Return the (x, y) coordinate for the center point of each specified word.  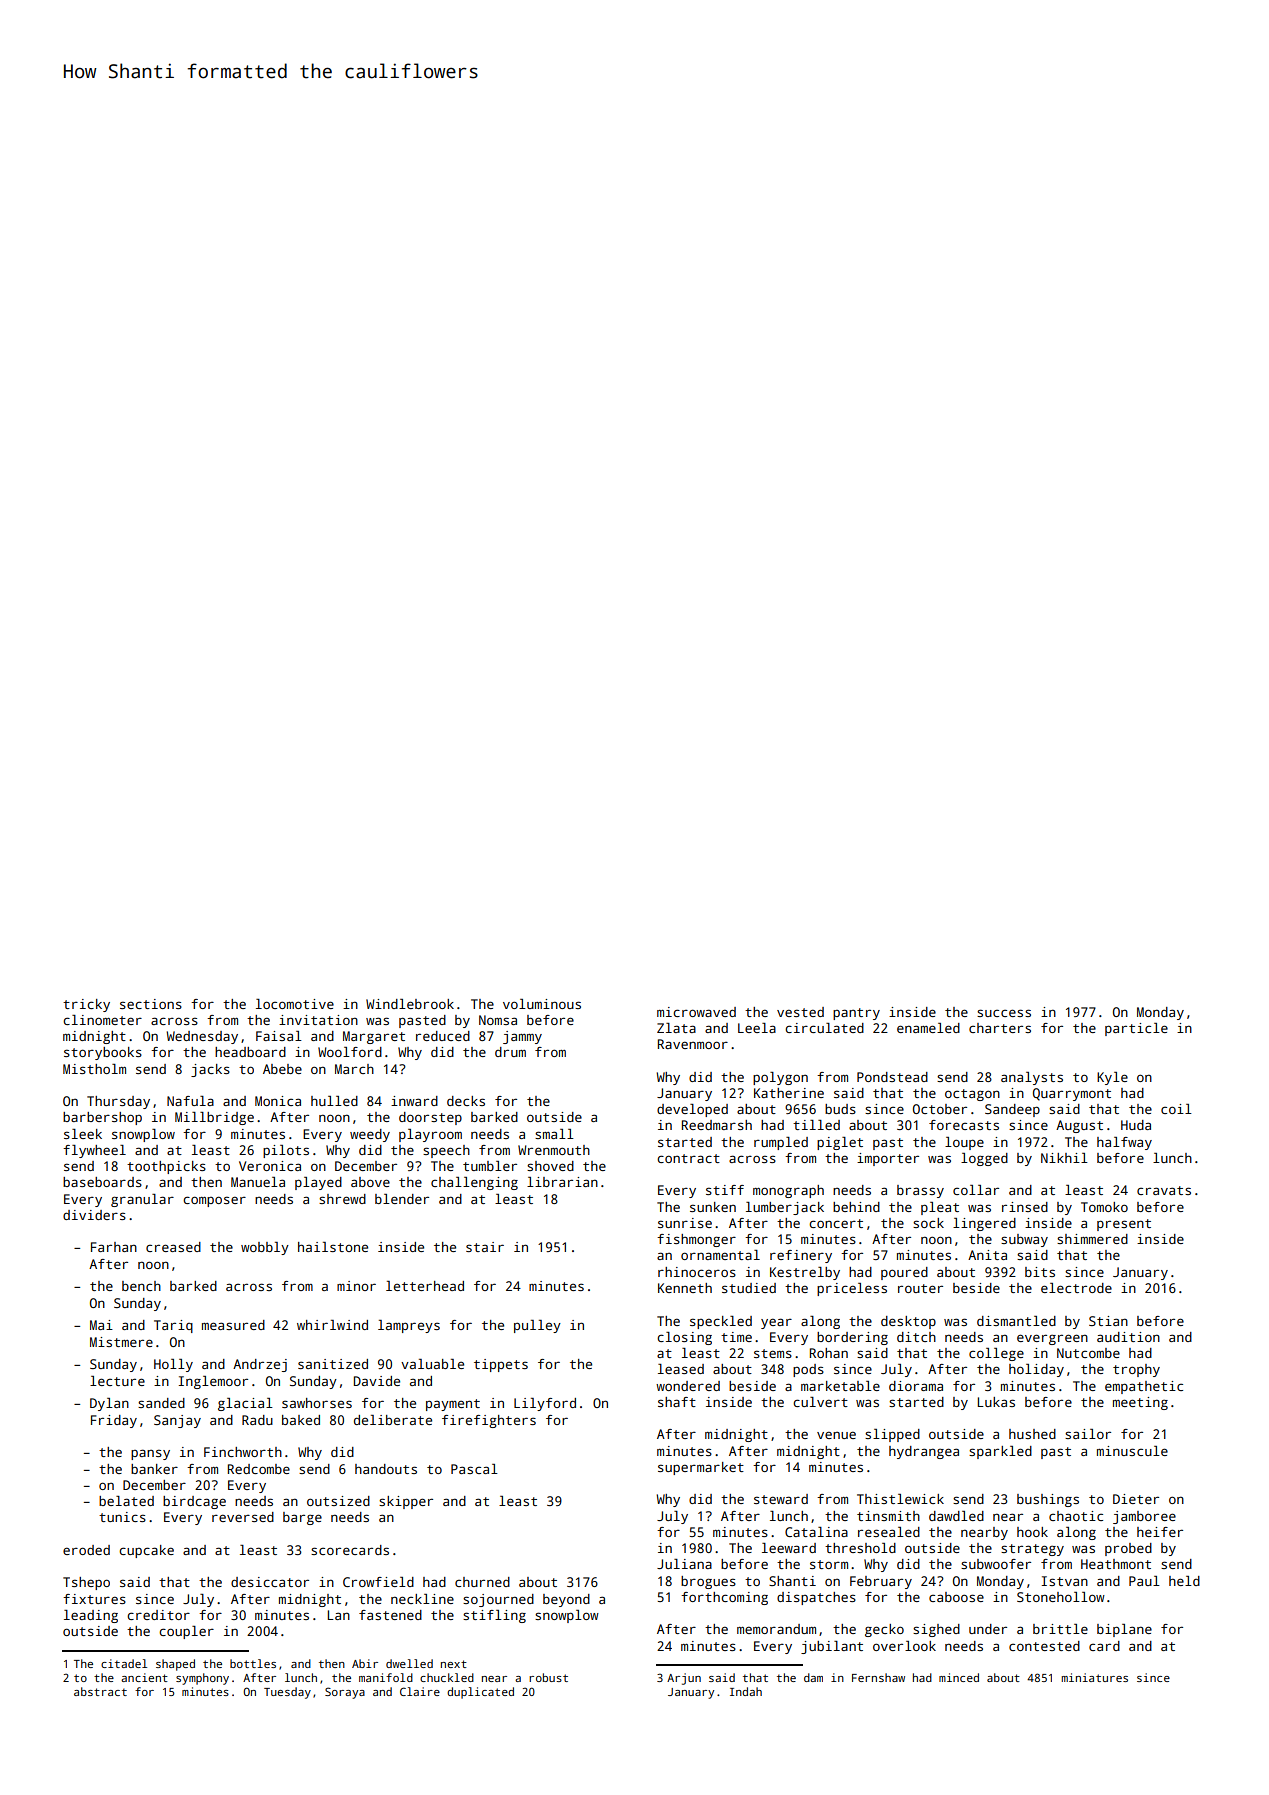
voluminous (542, 1004)
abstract (100, 1691)
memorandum (776, 1629)
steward (781, 1499)
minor (356, 1286)
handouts (386, 1469)
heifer (1160, 1532)
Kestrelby (805, 1273)
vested (800, 1012)
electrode (1076, 1288)
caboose (956, 1597)
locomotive (295, 1004)
